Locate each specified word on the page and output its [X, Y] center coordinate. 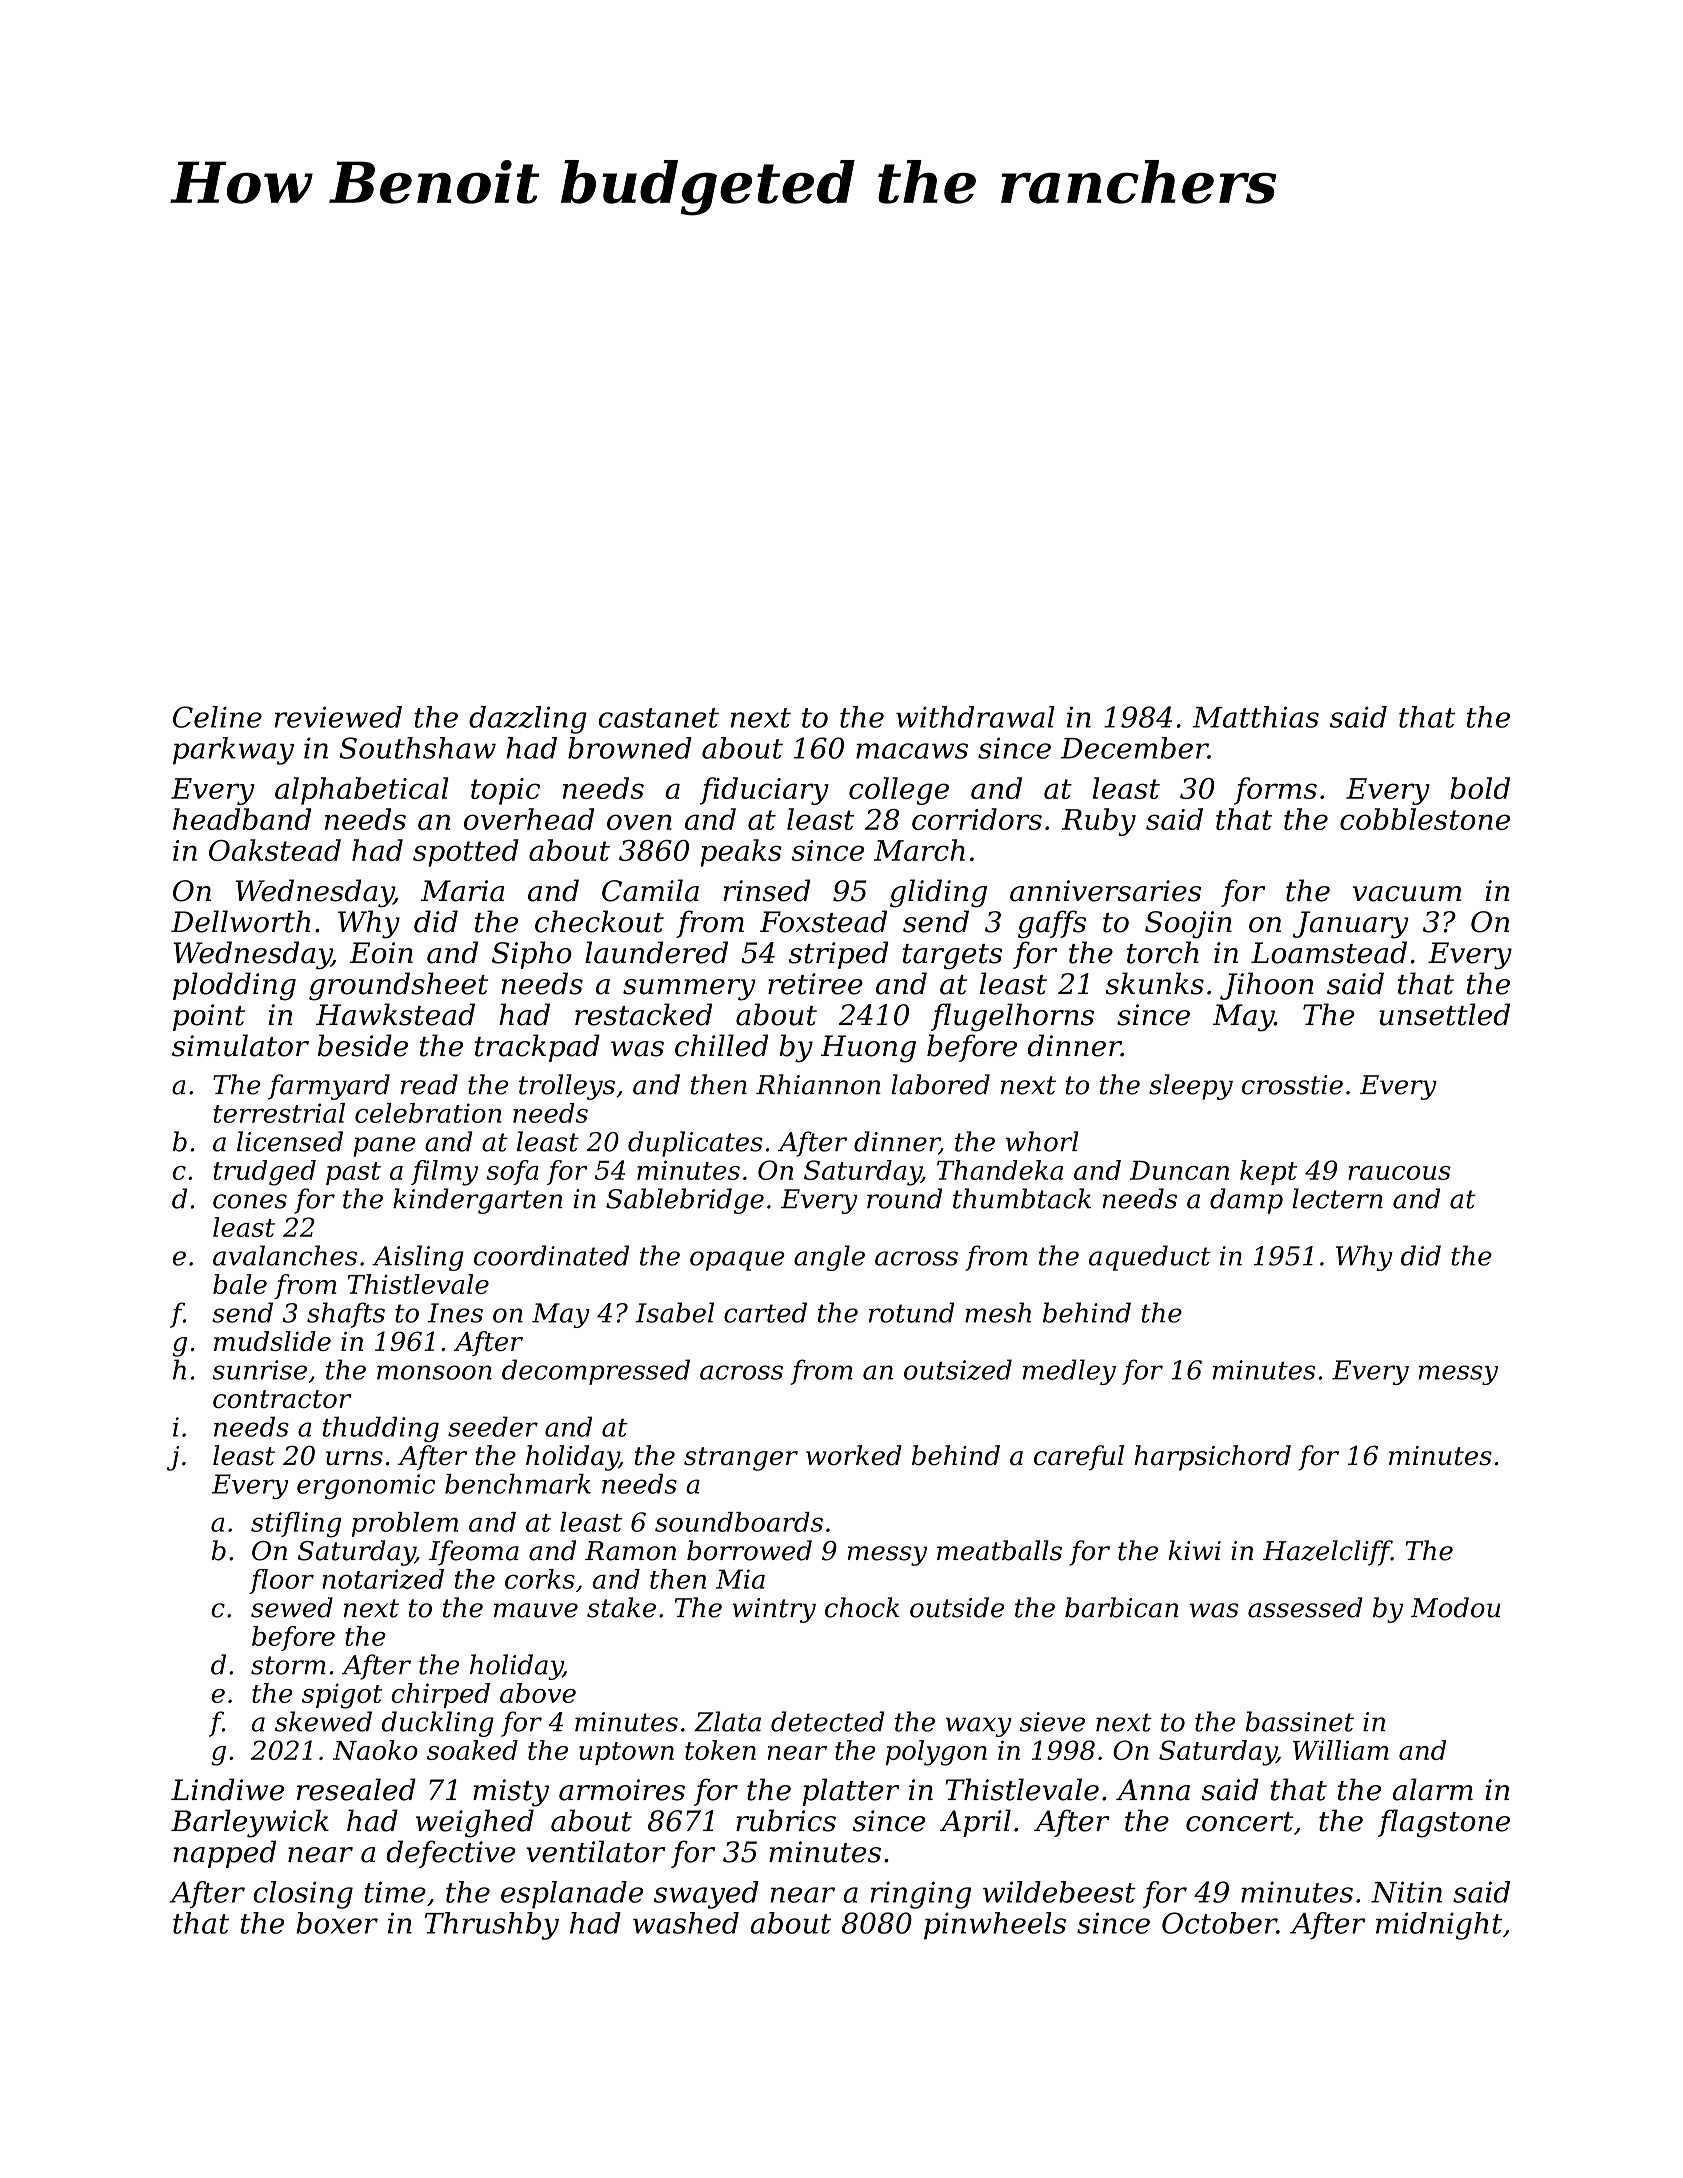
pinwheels [995, 1926]
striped [838, 955]
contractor [282, 1399]
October [1219, 1923]
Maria [462, 891]
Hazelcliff [1327, 1553]
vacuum [1407, 894]
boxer [337, 1923]
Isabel [675, 1312]
